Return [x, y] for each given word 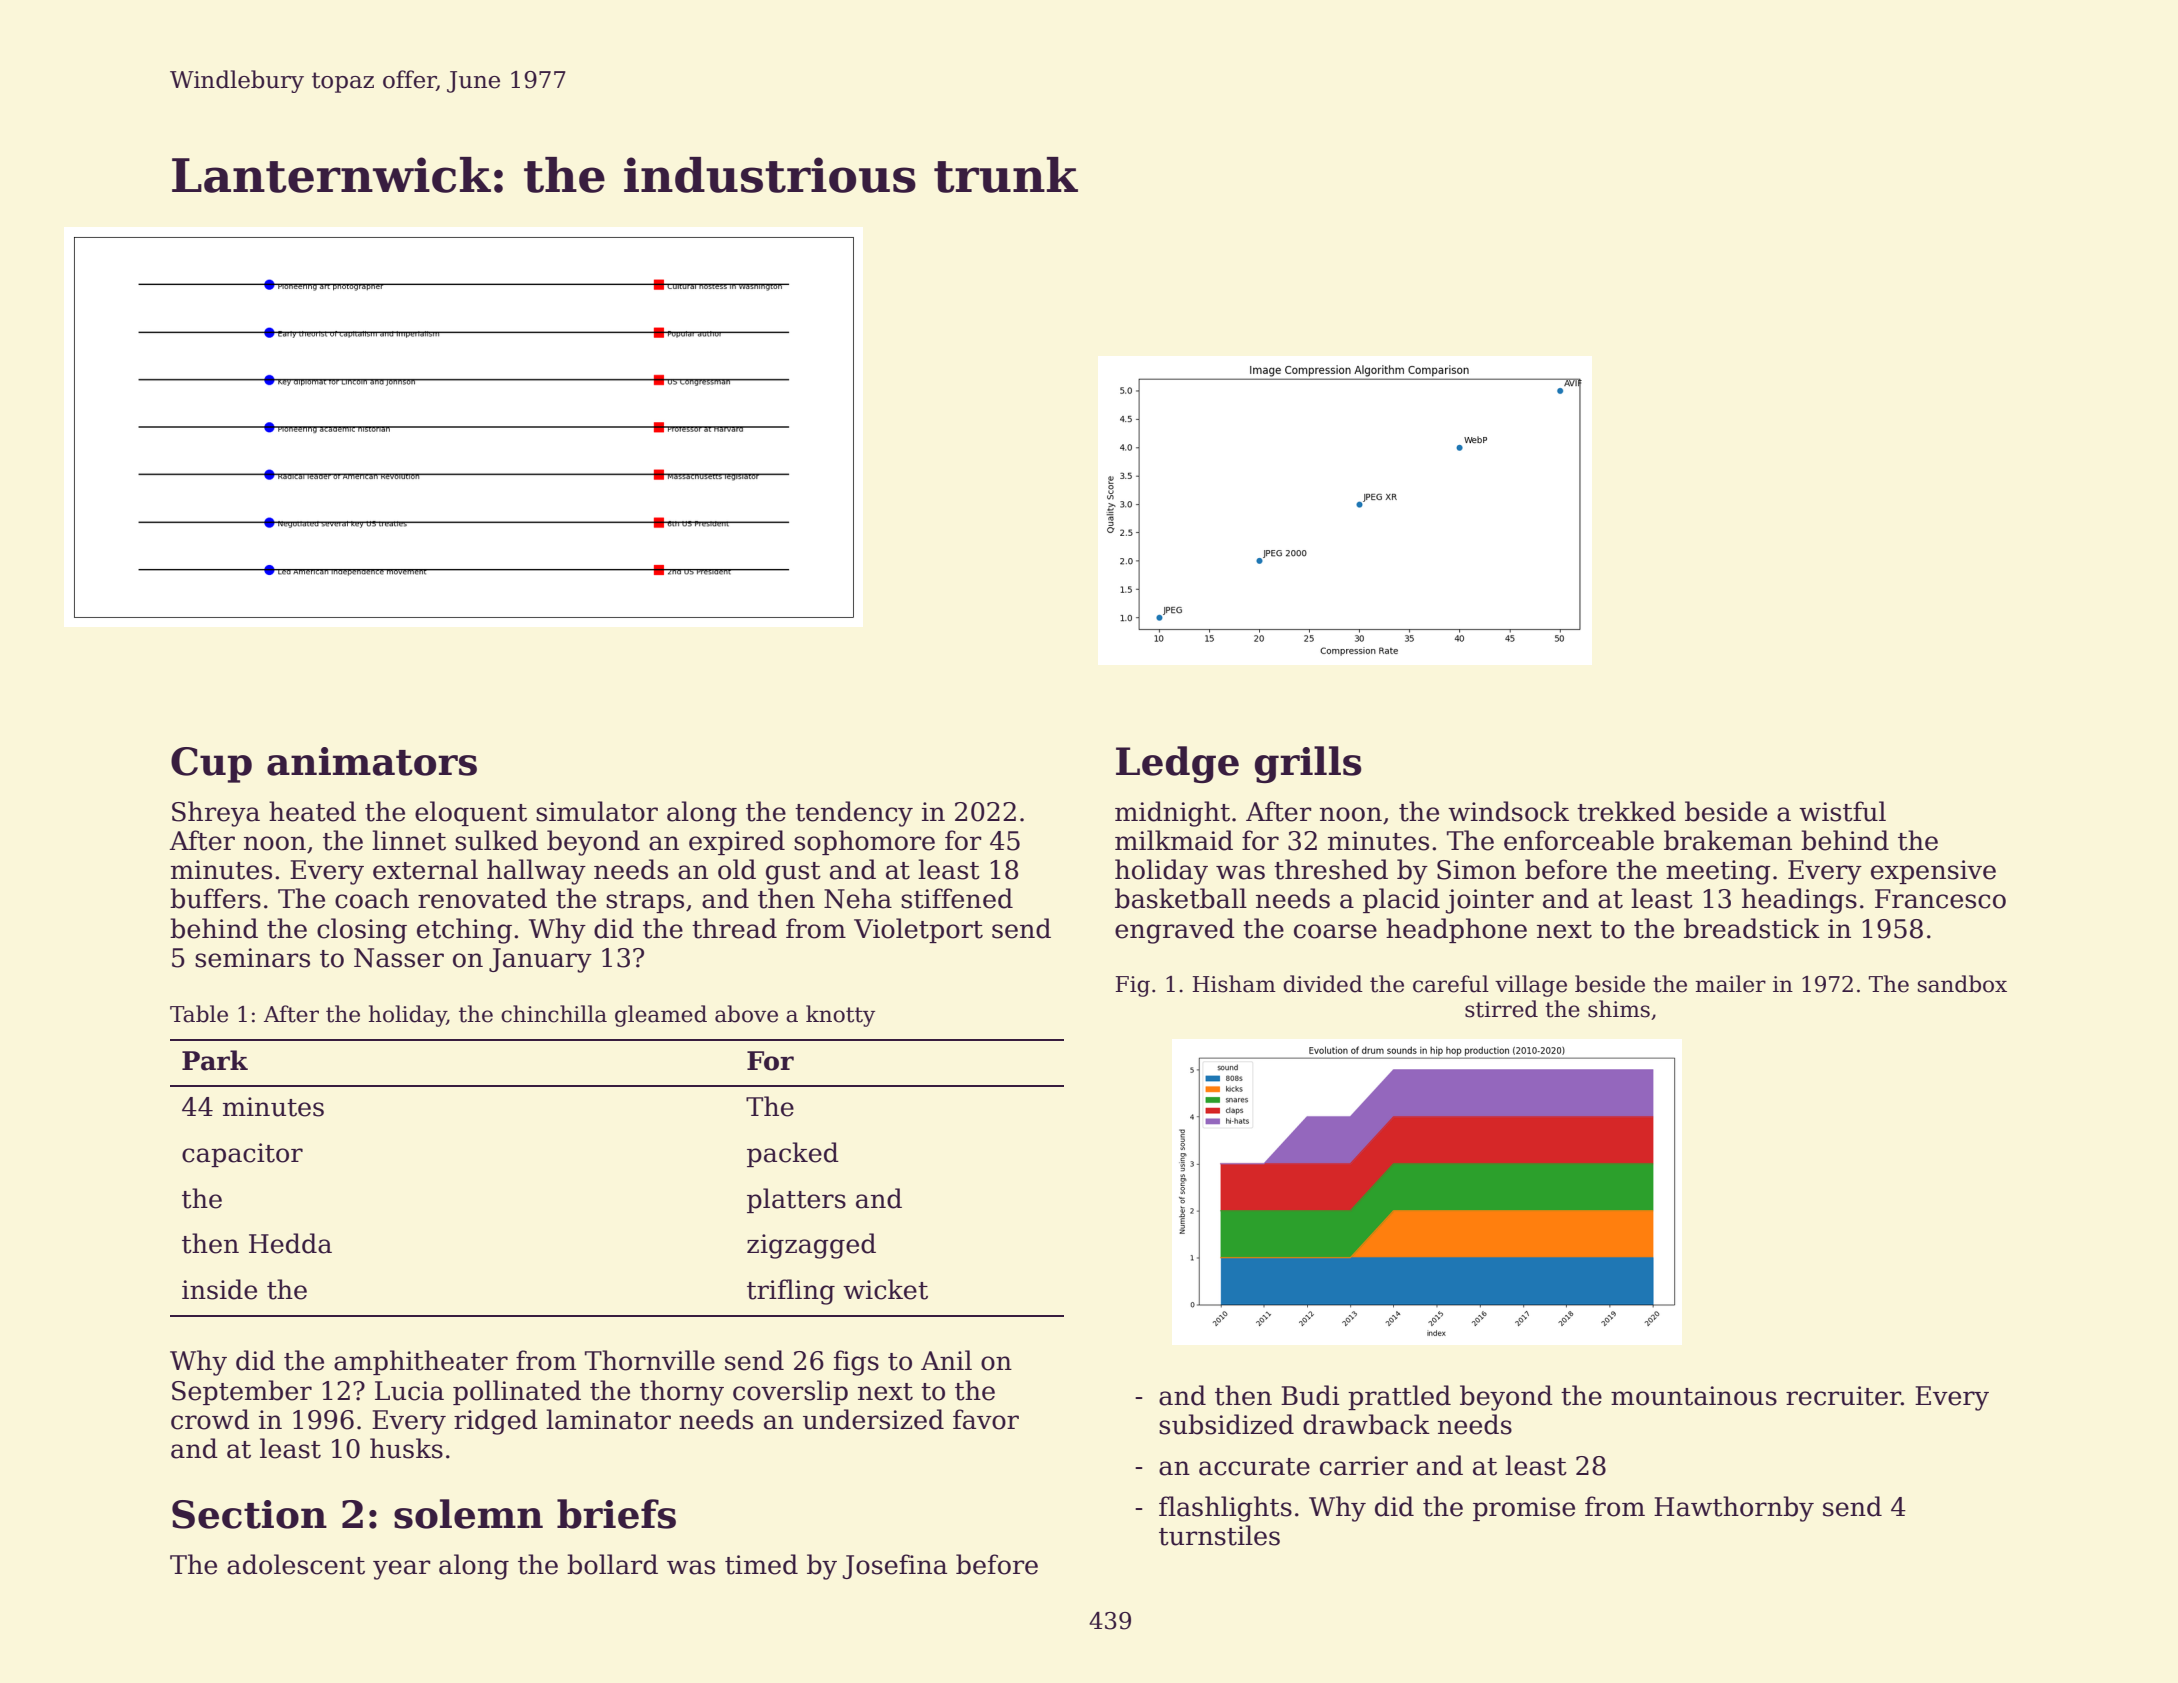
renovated [482, 898]
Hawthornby [1734, 1509]
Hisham [1234, 984]
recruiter [1843, 1396]
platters [796, 1200]
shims [1619, 1009]
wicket [885, 1289]
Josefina [895, 1566]
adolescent [296, 1564]
